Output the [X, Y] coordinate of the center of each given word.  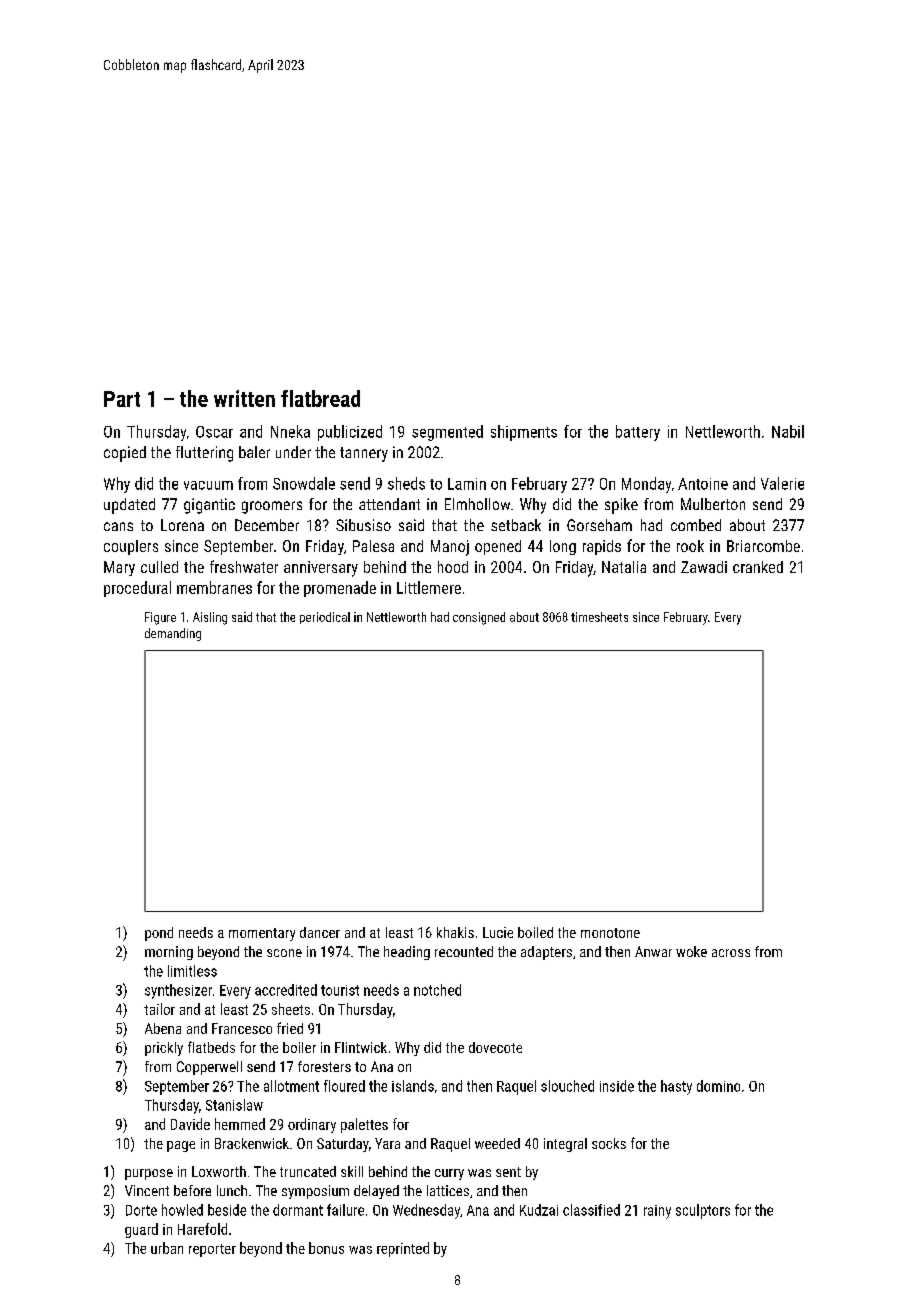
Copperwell [209, 1068]
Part [122, 399]
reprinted [403, 1249]
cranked [758, 567]
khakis [455, 932]
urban [167, 1248]
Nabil [788, 431]
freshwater [244, 566]
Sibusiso [363, 525]
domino [718, 1086]
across [731, 953]
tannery [364, 454]
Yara [387, 1143]
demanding [173, 634]
